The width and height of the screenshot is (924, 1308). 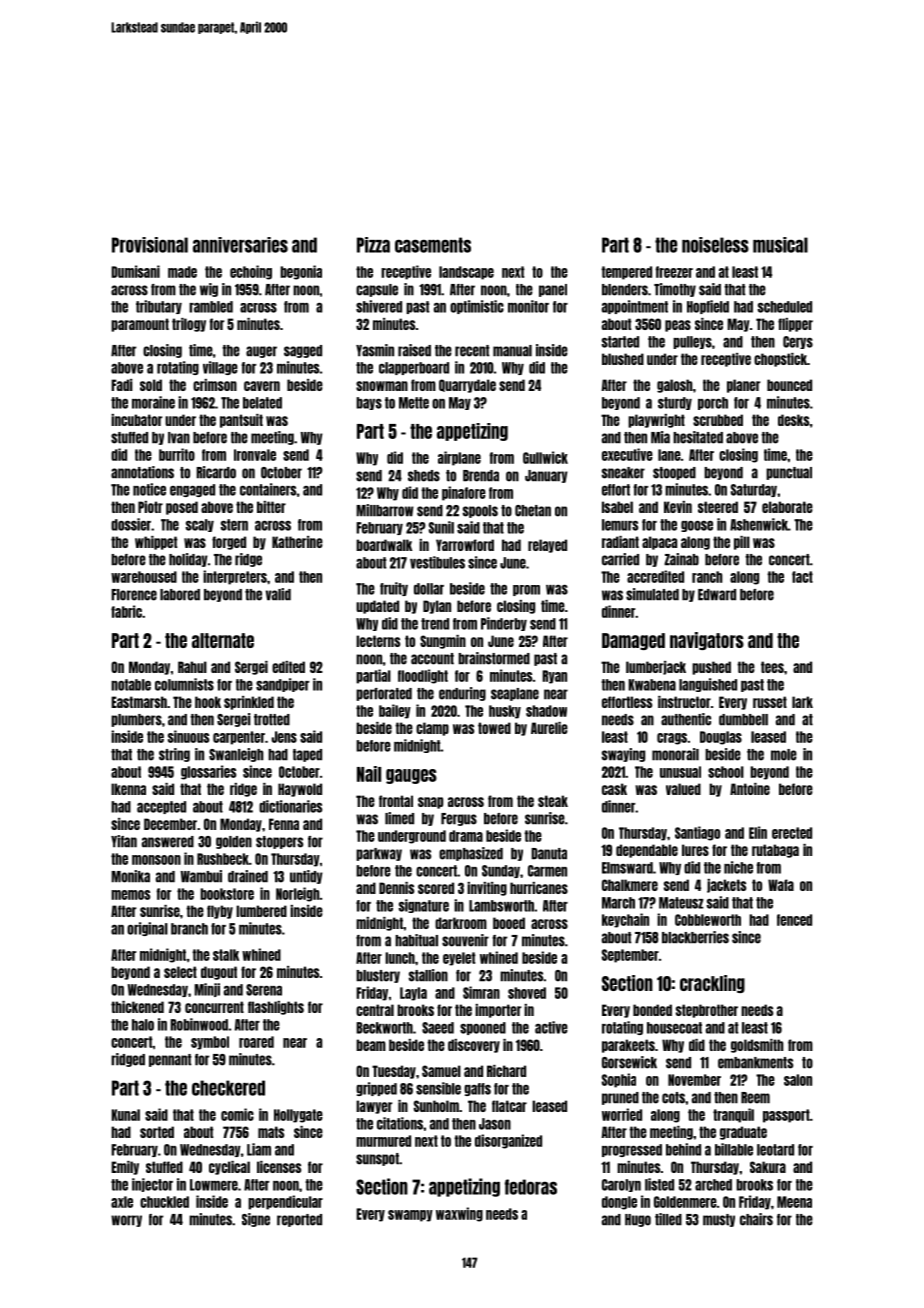 I want to click on active, so click(x=551, y=1027).
